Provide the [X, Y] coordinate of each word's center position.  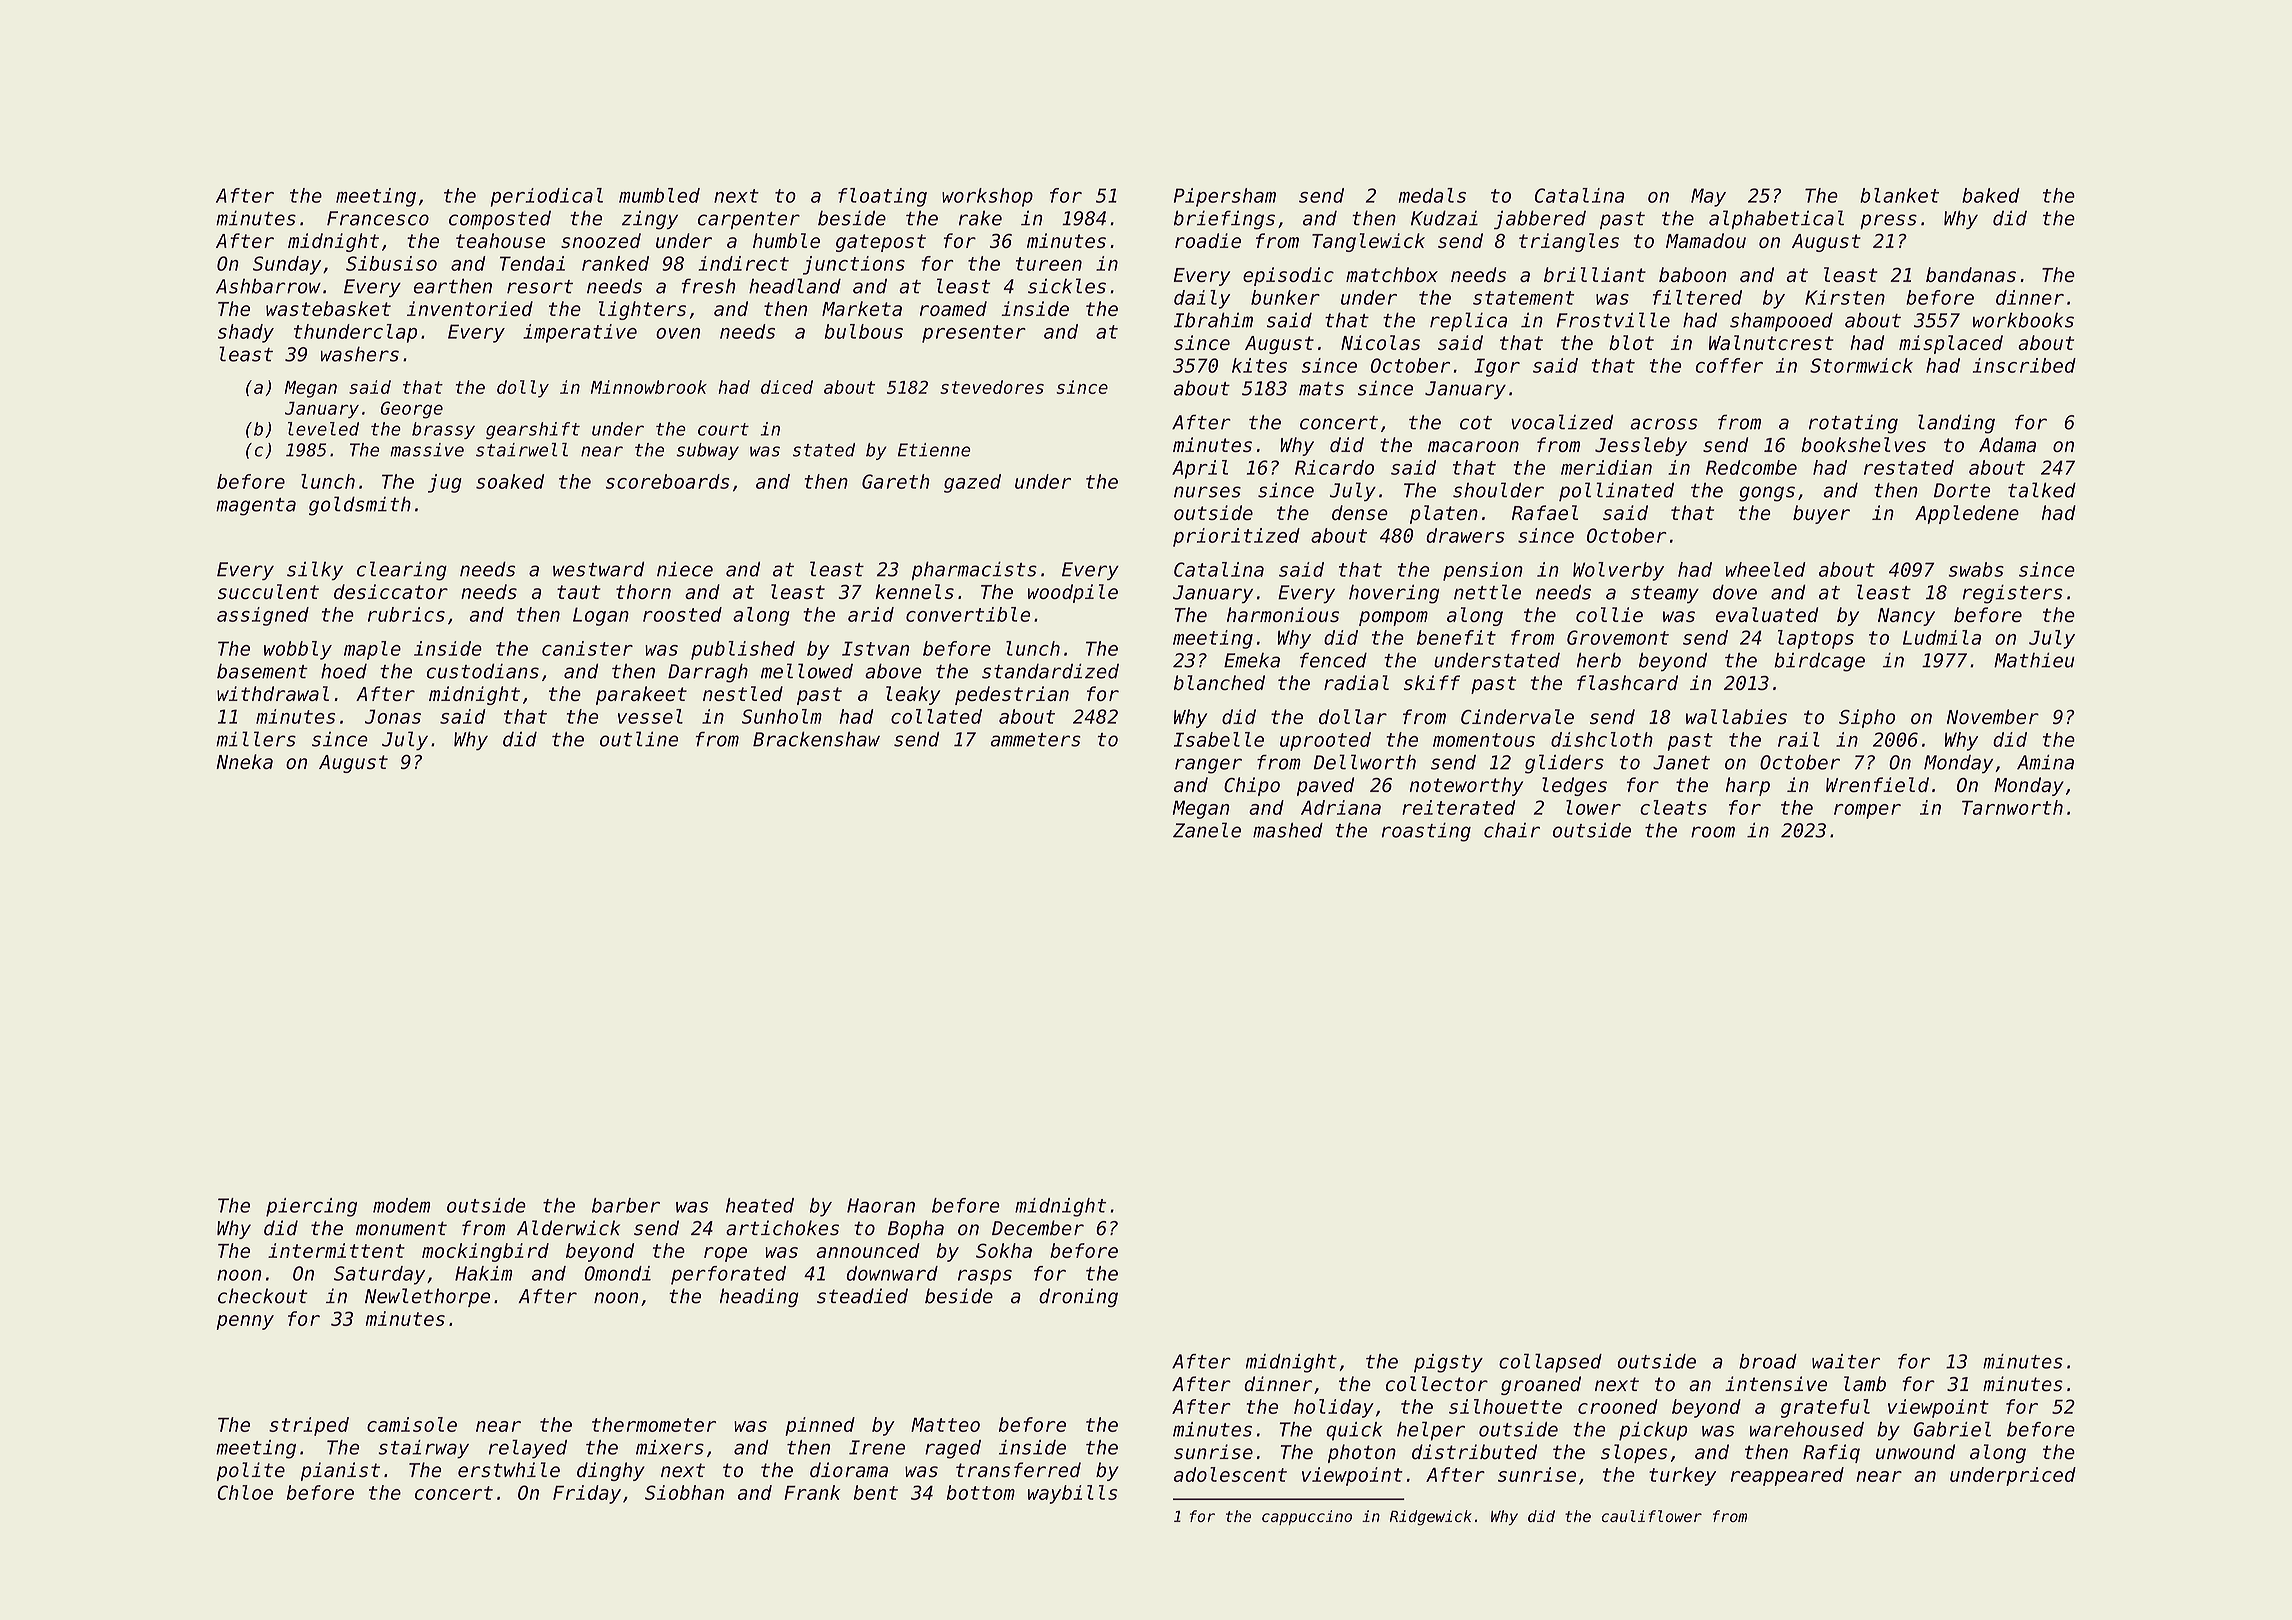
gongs [1767, 494]
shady [246, 333]
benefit [1456, 637]
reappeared [1787, 1476]
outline [639, 739]
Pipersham [1225, 197]
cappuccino [1307, 1517]
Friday [587, 1494]
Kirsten [1845, 297]
